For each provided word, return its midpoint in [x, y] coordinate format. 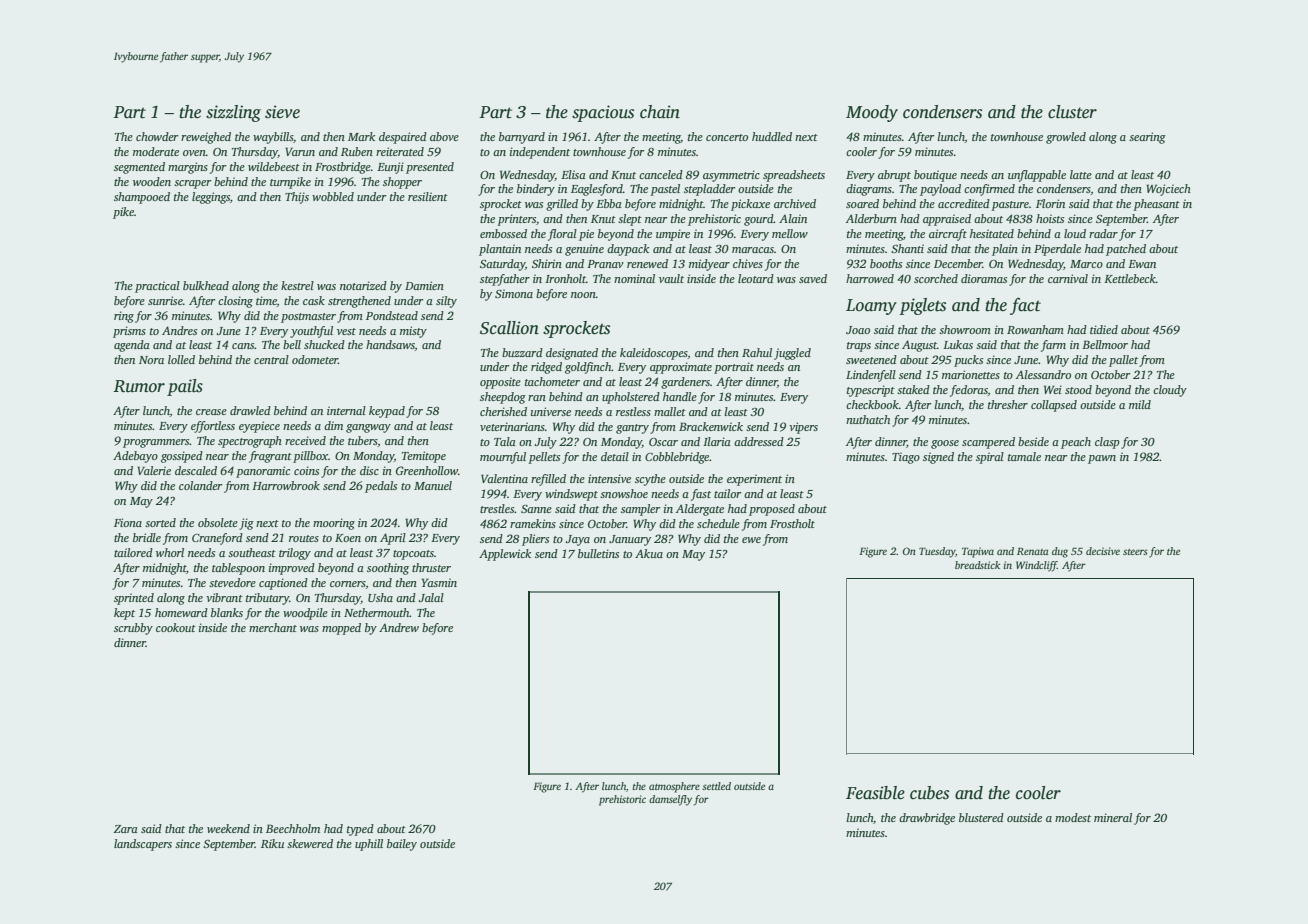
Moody [872, 113]
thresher [1008, 404]
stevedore [232, 582]
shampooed [142, 198]
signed [938, 458]
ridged [546, 368]
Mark [361, 136]
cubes [929, 793]
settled [716, 786]
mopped [341, 629]
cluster [1072, 112]
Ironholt [565, 278]
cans [243, 346]
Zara [126, 829]
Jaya [577, 540]
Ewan [1142, 264]
